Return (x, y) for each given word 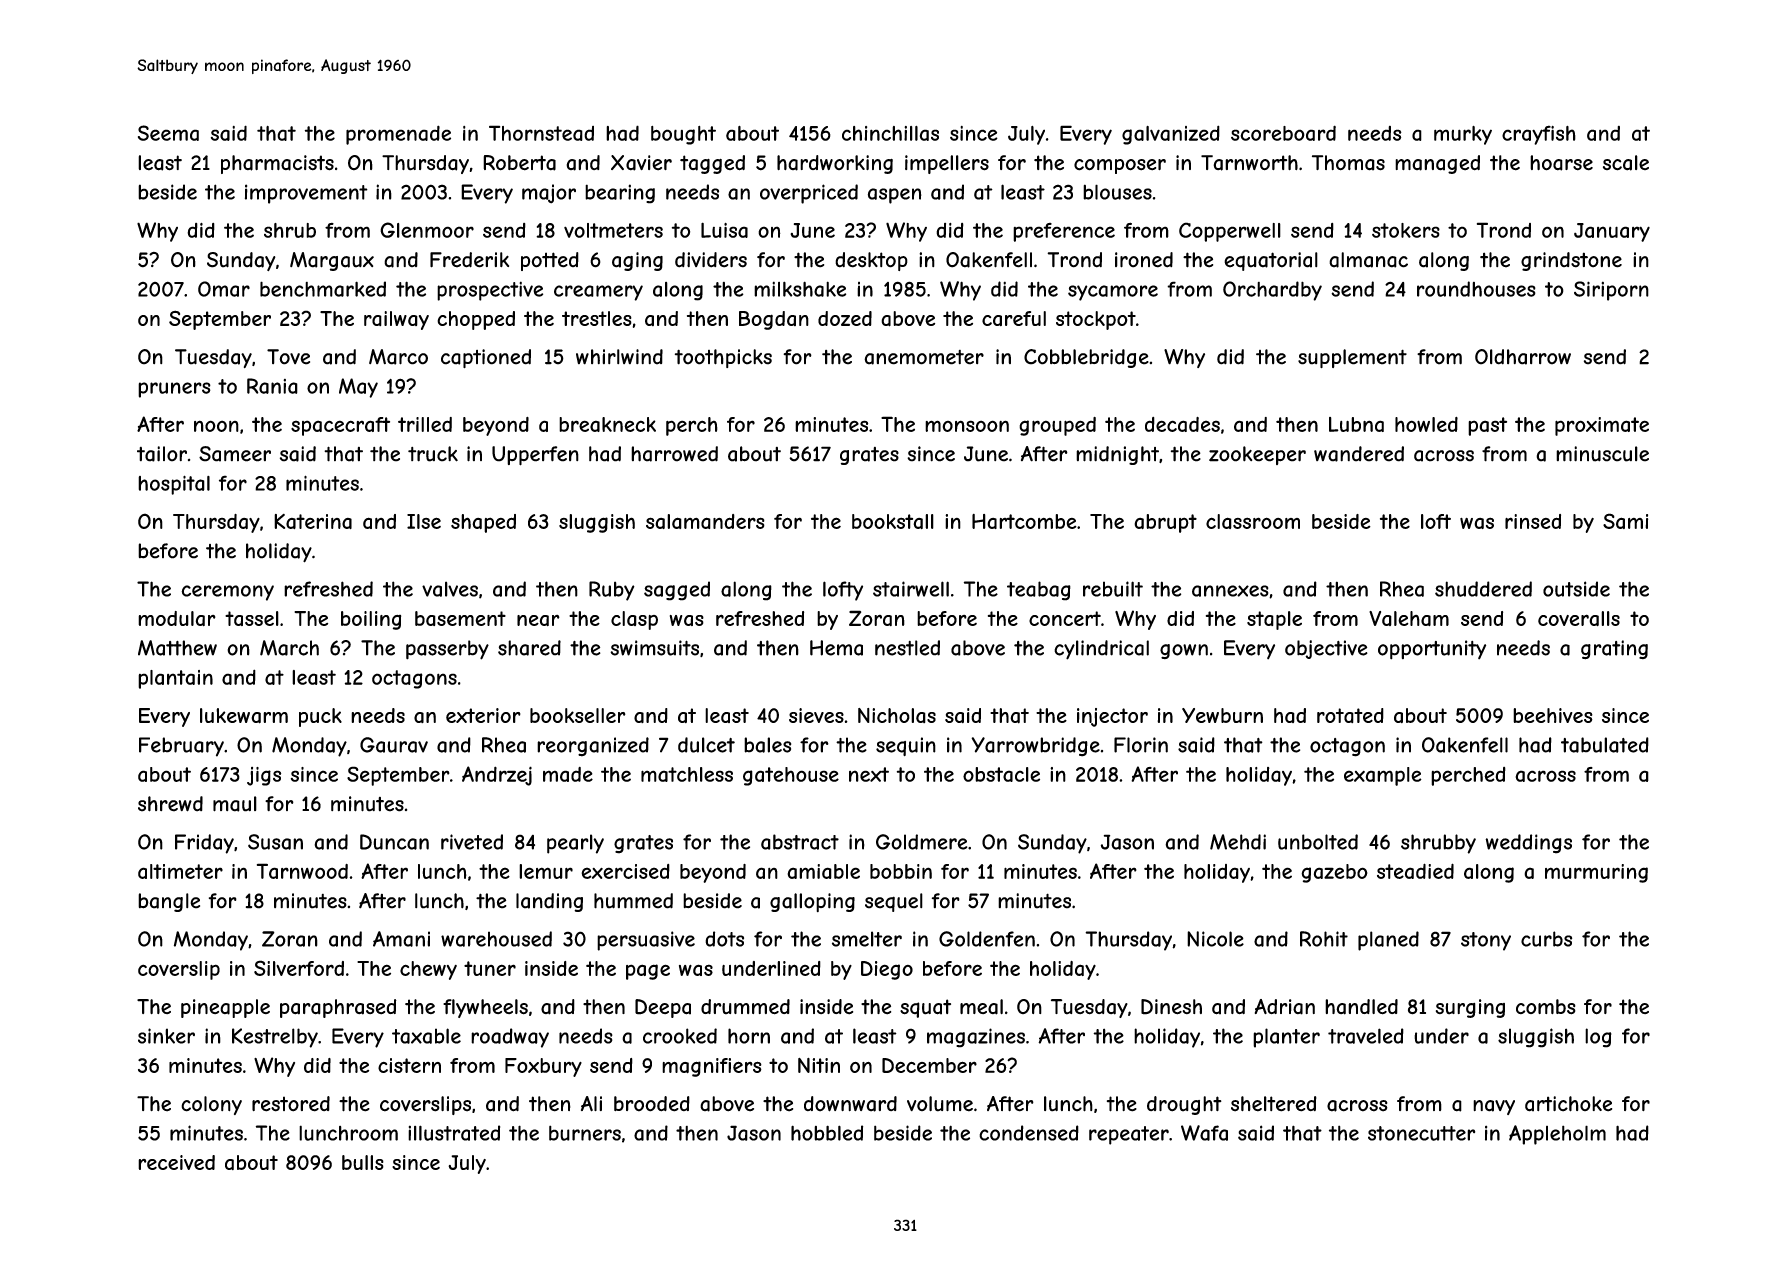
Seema (168, 133)
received (176, 1162)
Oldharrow (1523, 357)
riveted (472, 842)
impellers (947, 164)
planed (1388, 941)
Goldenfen (987, 939)
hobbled (827, 1133)
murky (1463, 135)
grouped (1057, 426)
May (358, 388)
